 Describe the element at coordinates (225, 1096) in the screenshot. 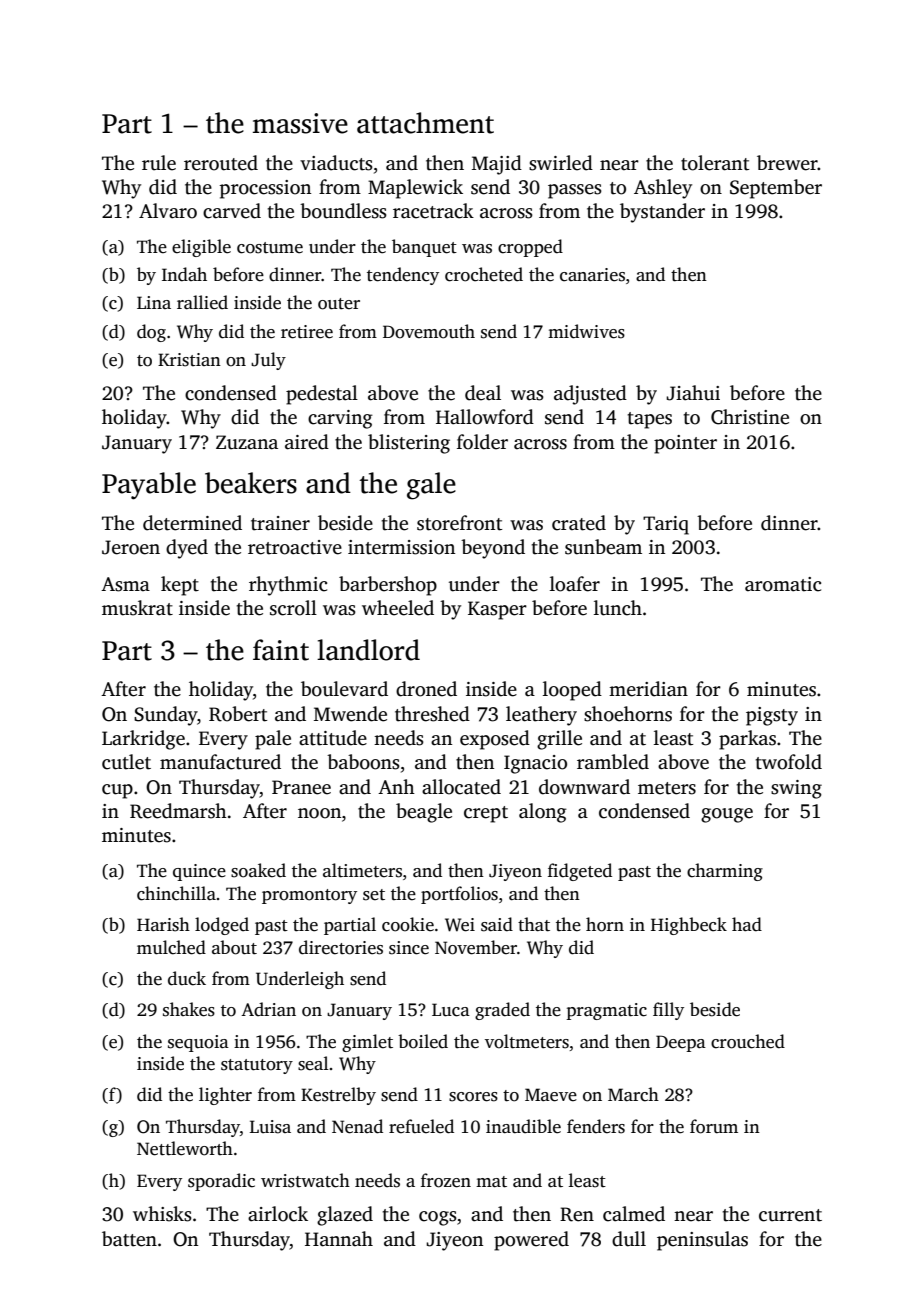

I see `lighter` at that location.
